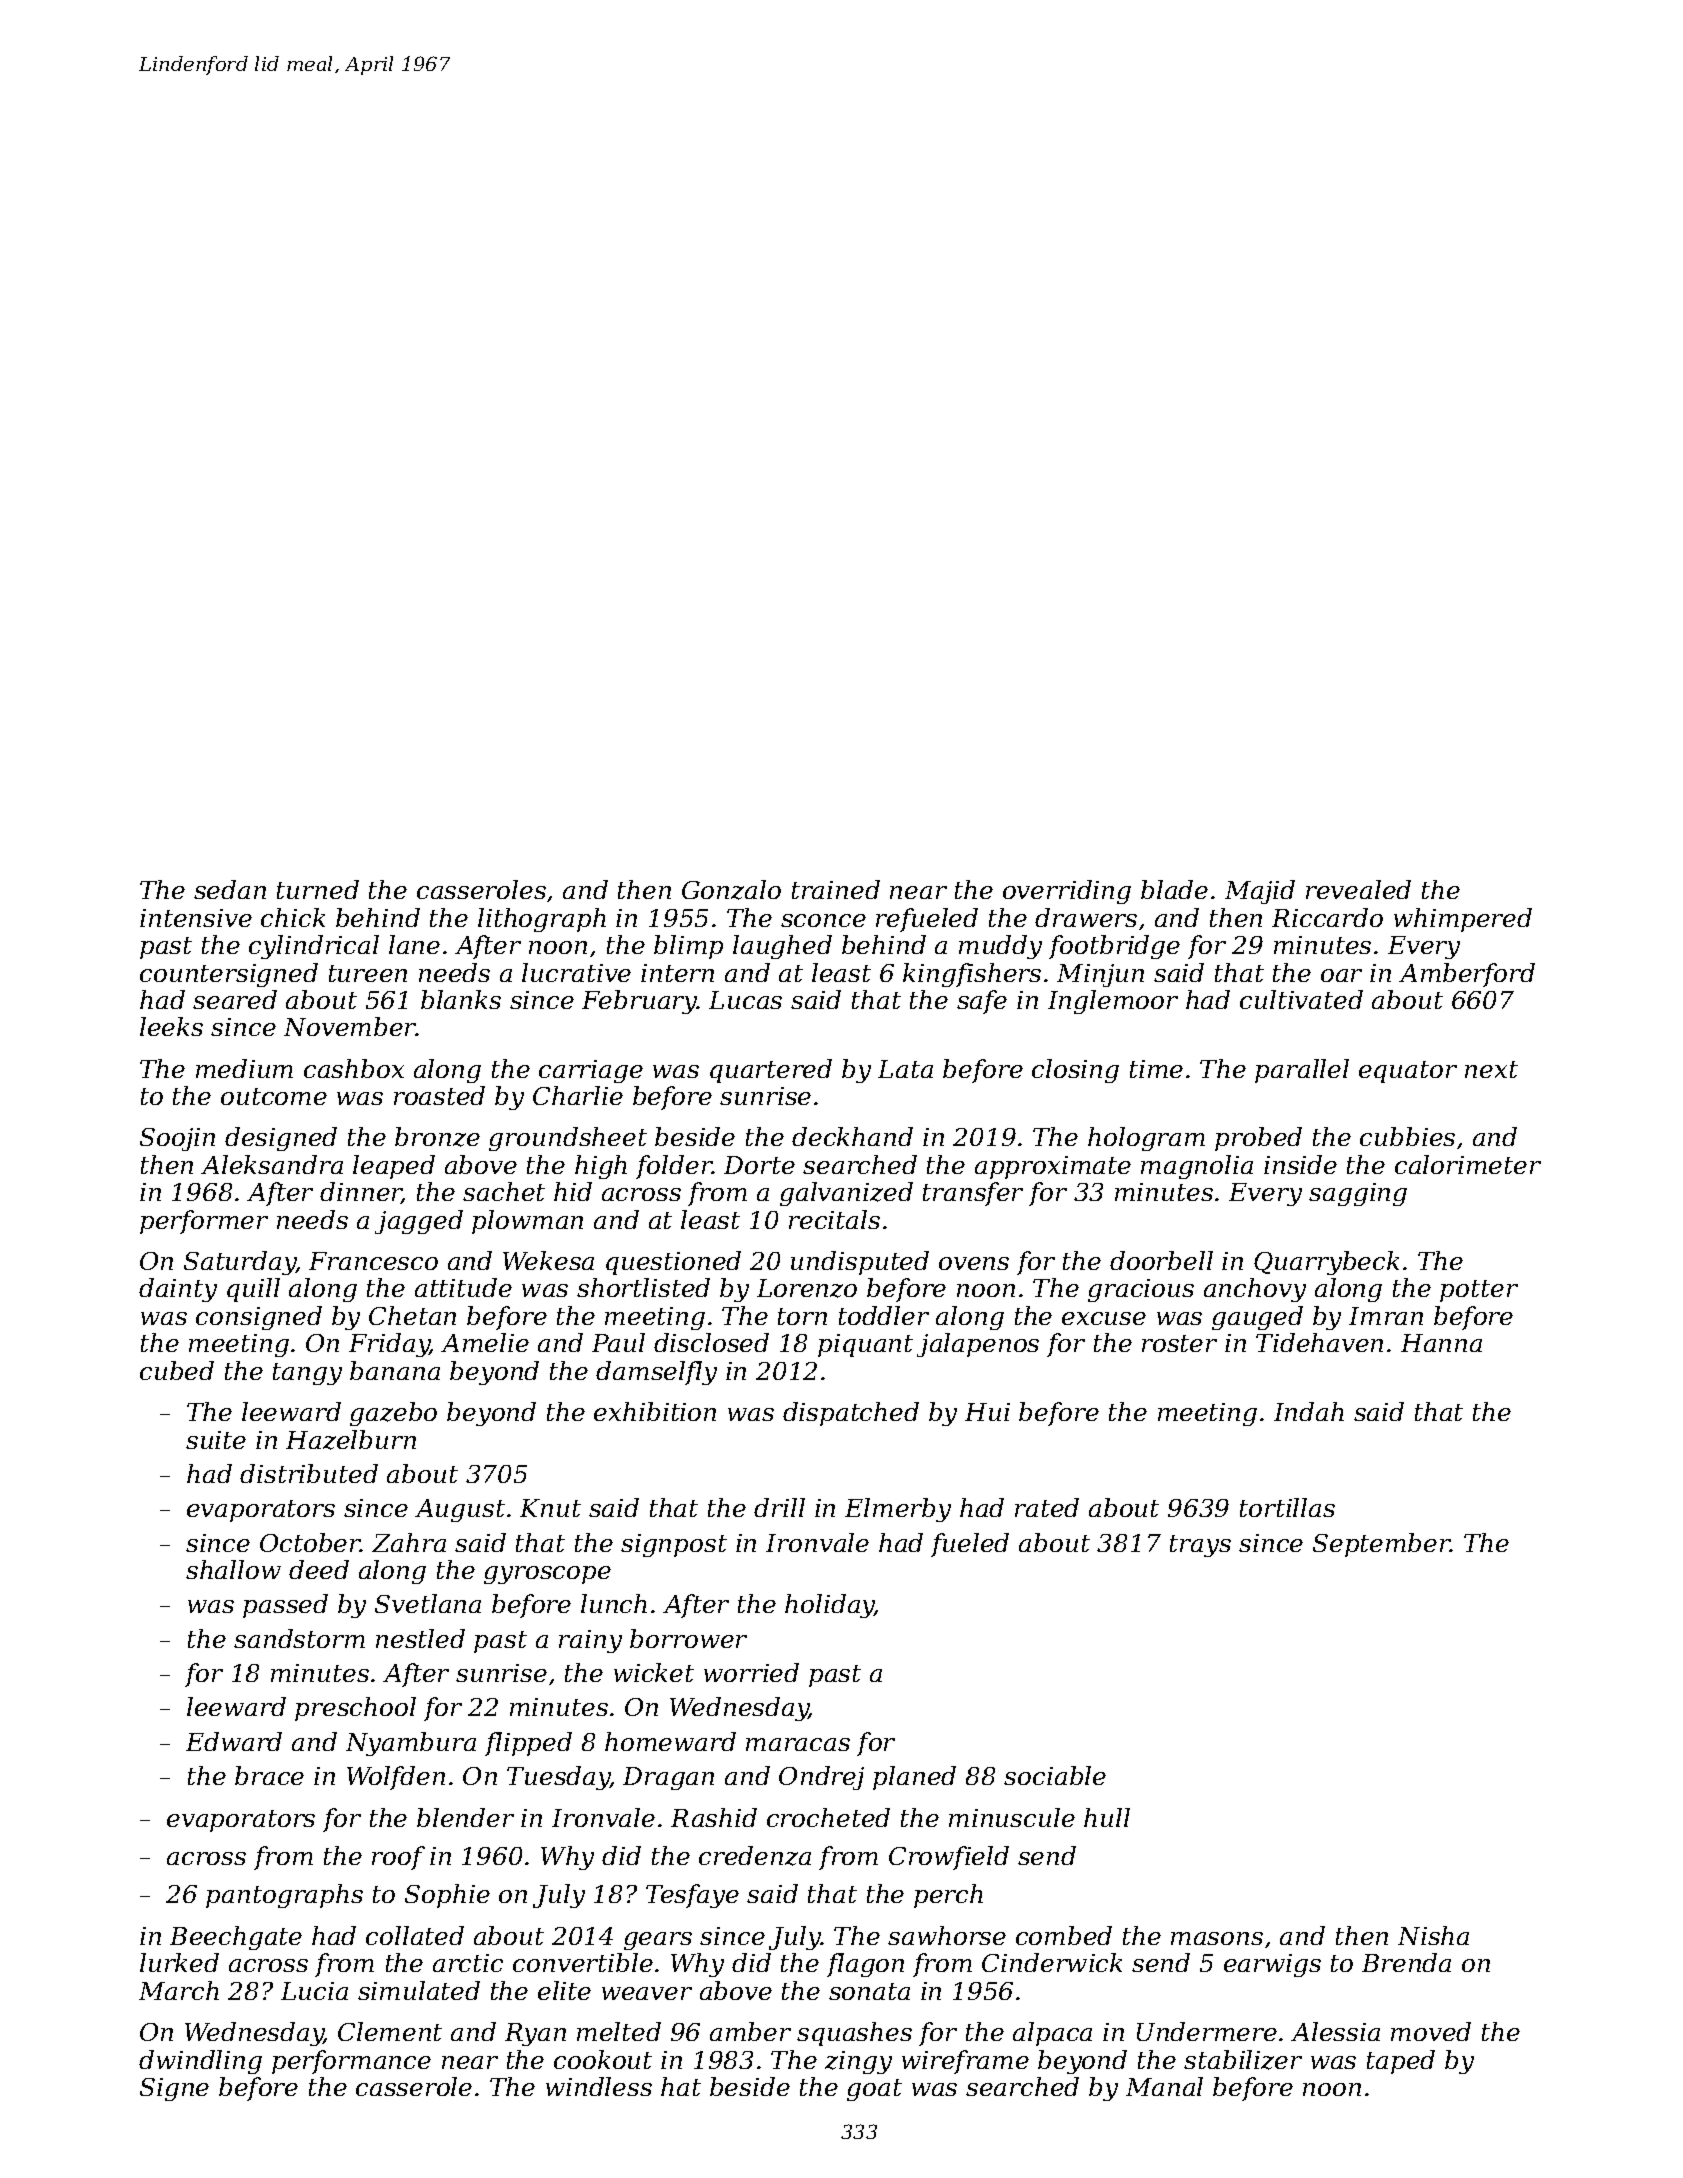 The width and height of the page is (1683, 2178). I want to click on Hui, so click(987, 1412).
